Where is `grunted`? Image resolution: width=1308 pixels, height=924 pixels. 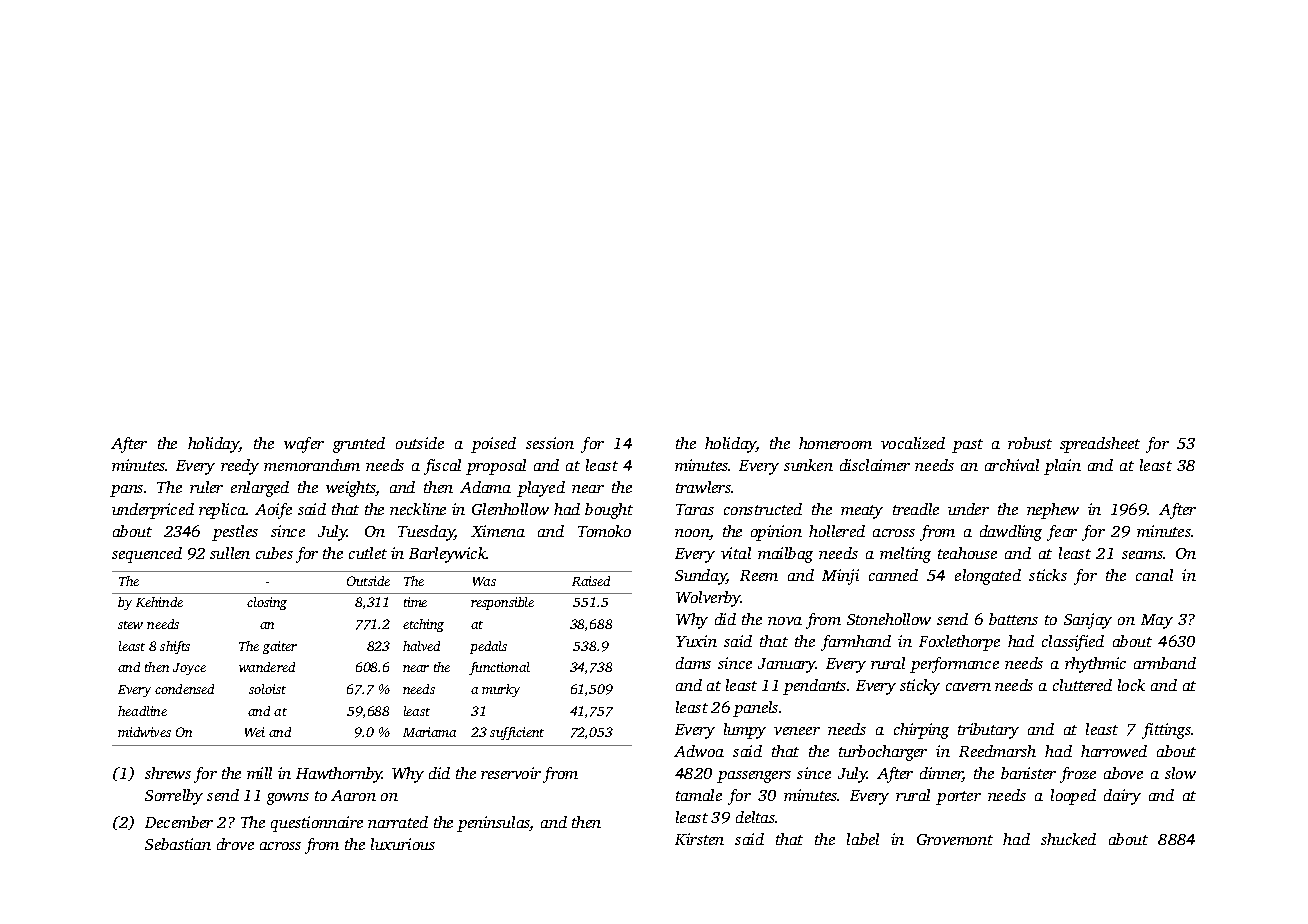 grunted is located at coordinates (359, 445).
